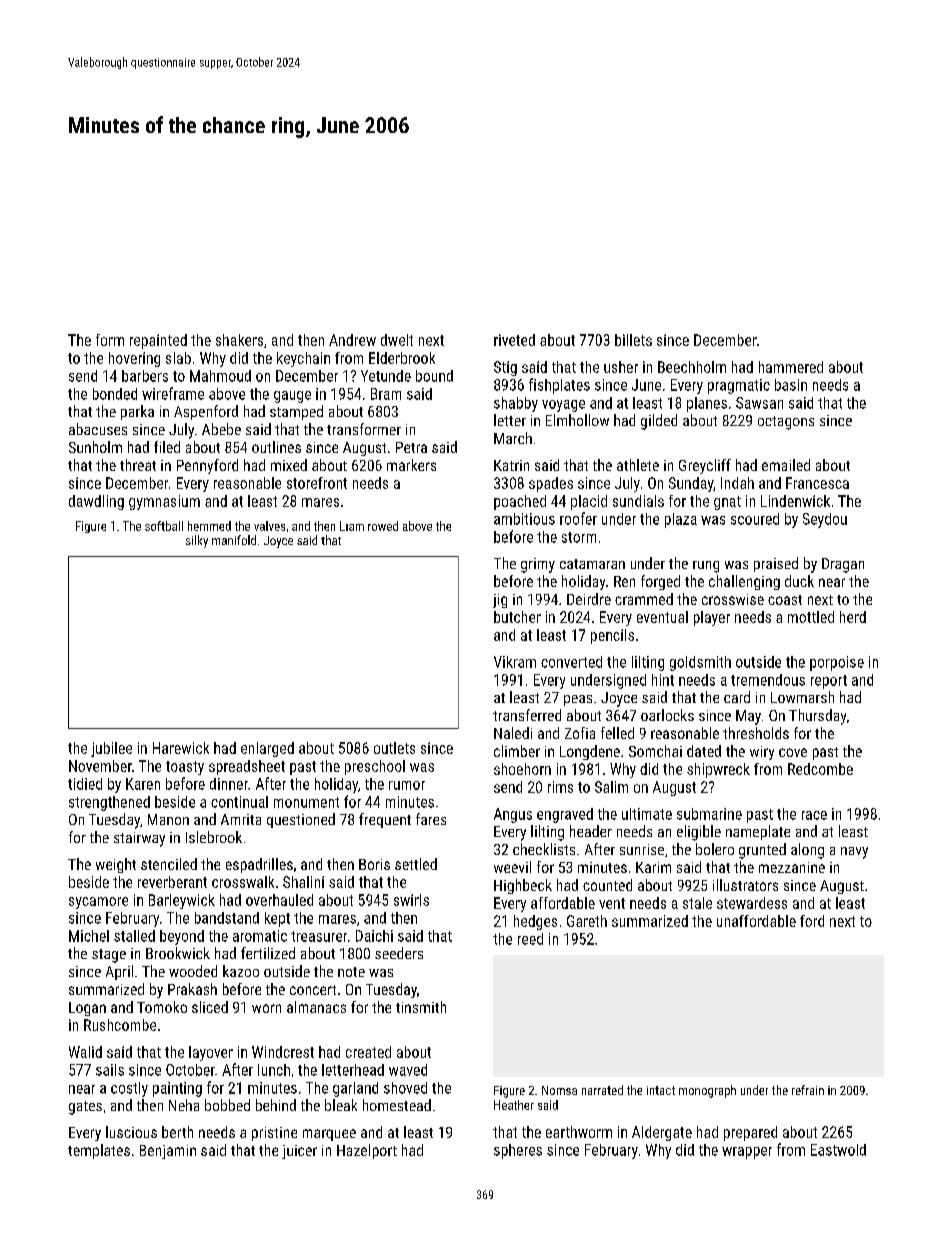 This screenshot has width=952, height=1233. What do you see at coordinates (514, 1105) in the screenshot?
I see `Heather` at bounding box center [514, 1105].
